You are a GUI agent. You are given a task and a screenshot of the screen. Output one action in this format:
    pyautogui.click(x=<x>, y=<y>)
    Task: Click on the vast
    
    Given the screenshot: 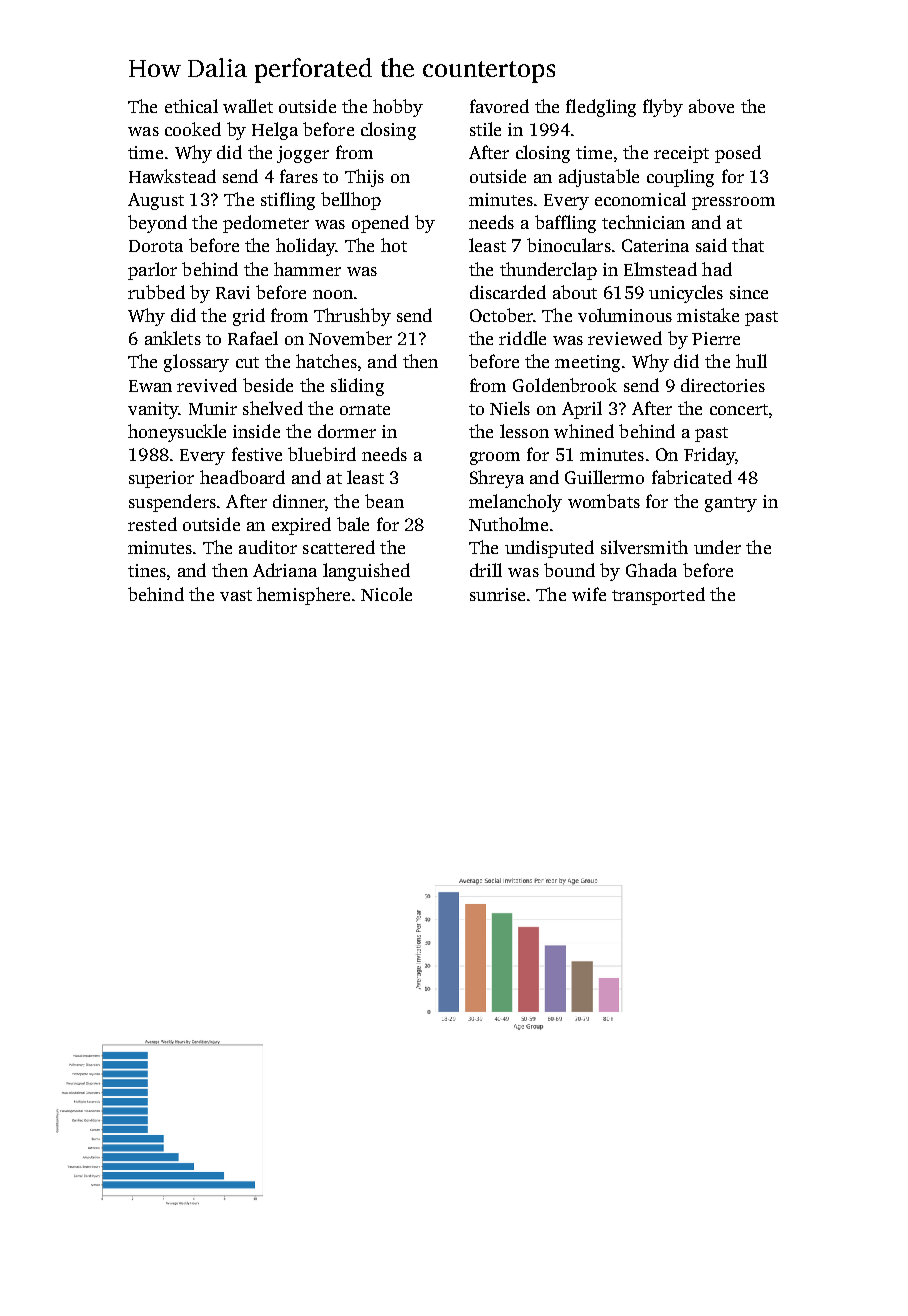 What is the action you would take?
    pyautogui.click(x=236, y=595)
